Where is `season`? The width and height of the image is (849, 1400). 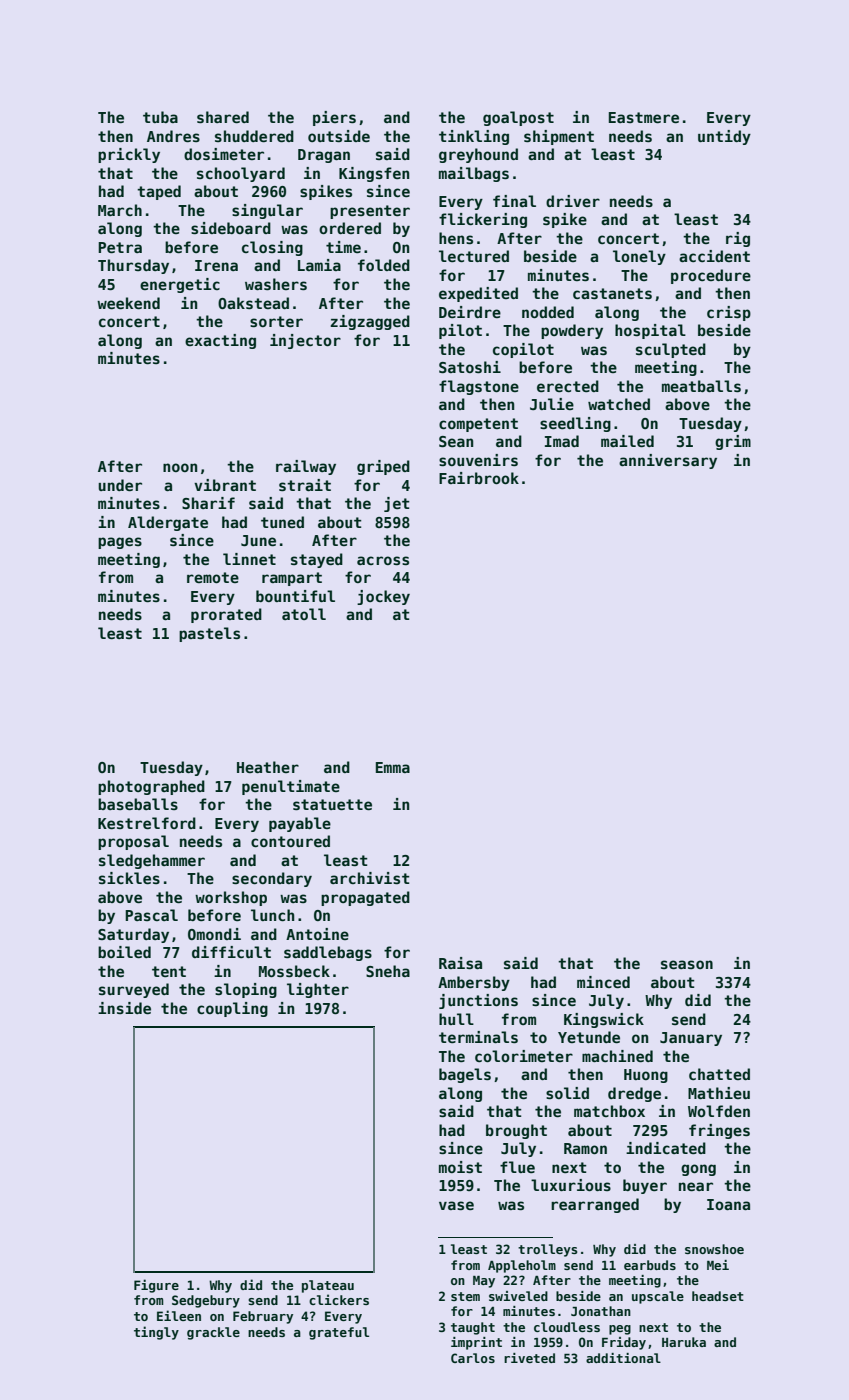 season is located at coordinates (687, 964).
